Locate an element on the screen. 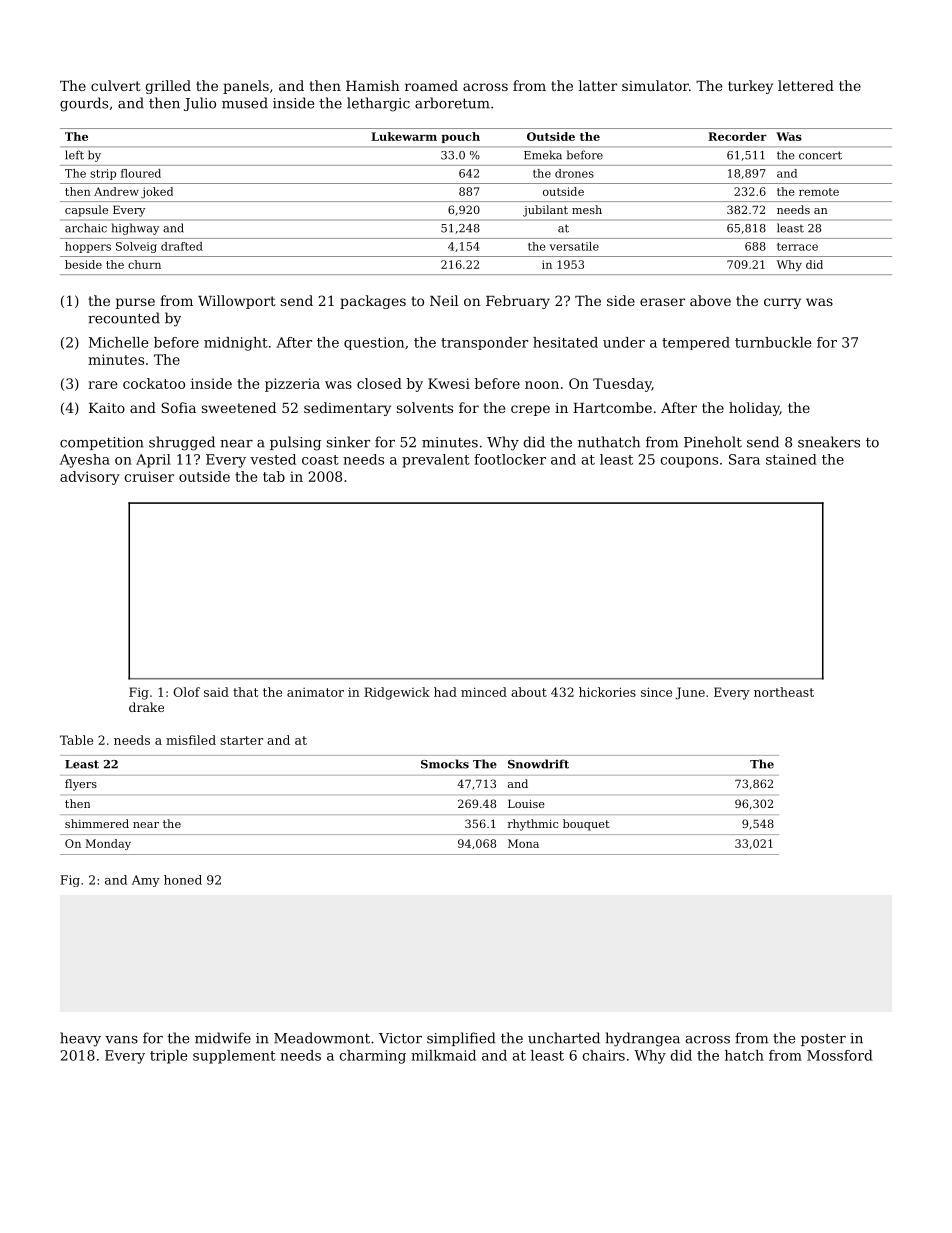 This screenshot has width=952, height=1233. vans is located at coordinates (121, 1040).
